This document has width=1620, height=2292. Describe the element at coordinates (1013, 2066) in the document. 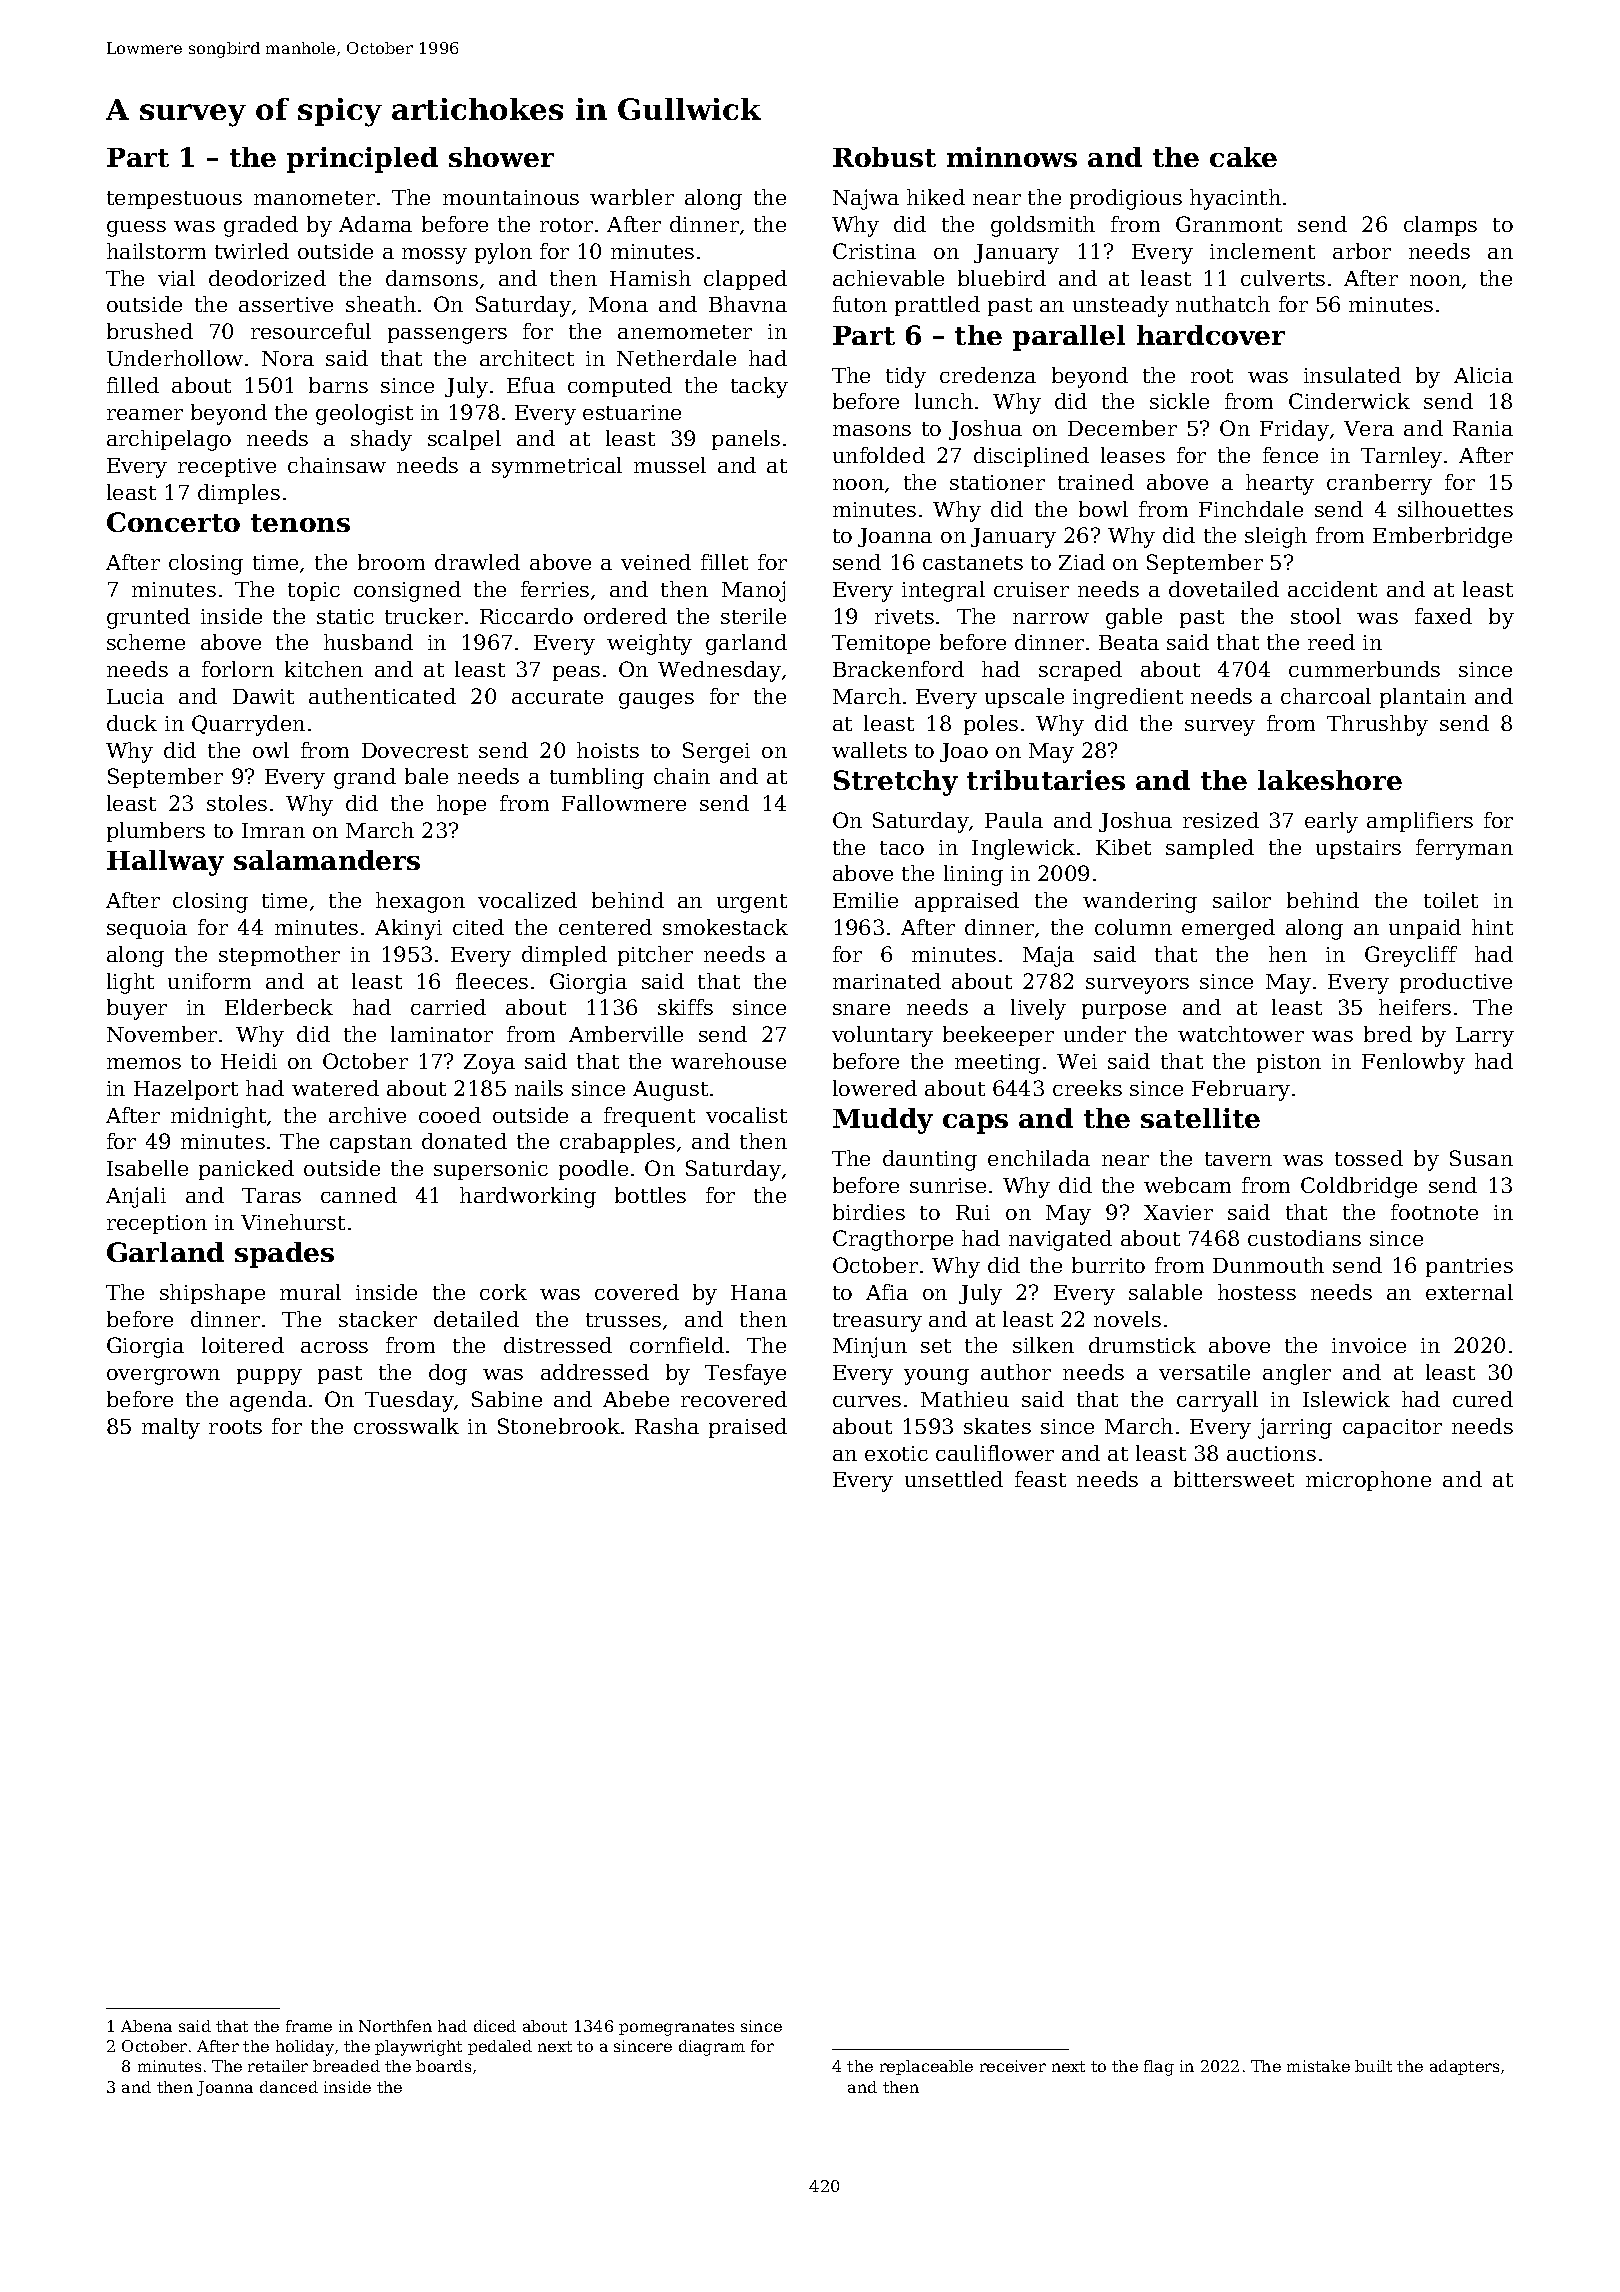

I see `receiver` at that location.
